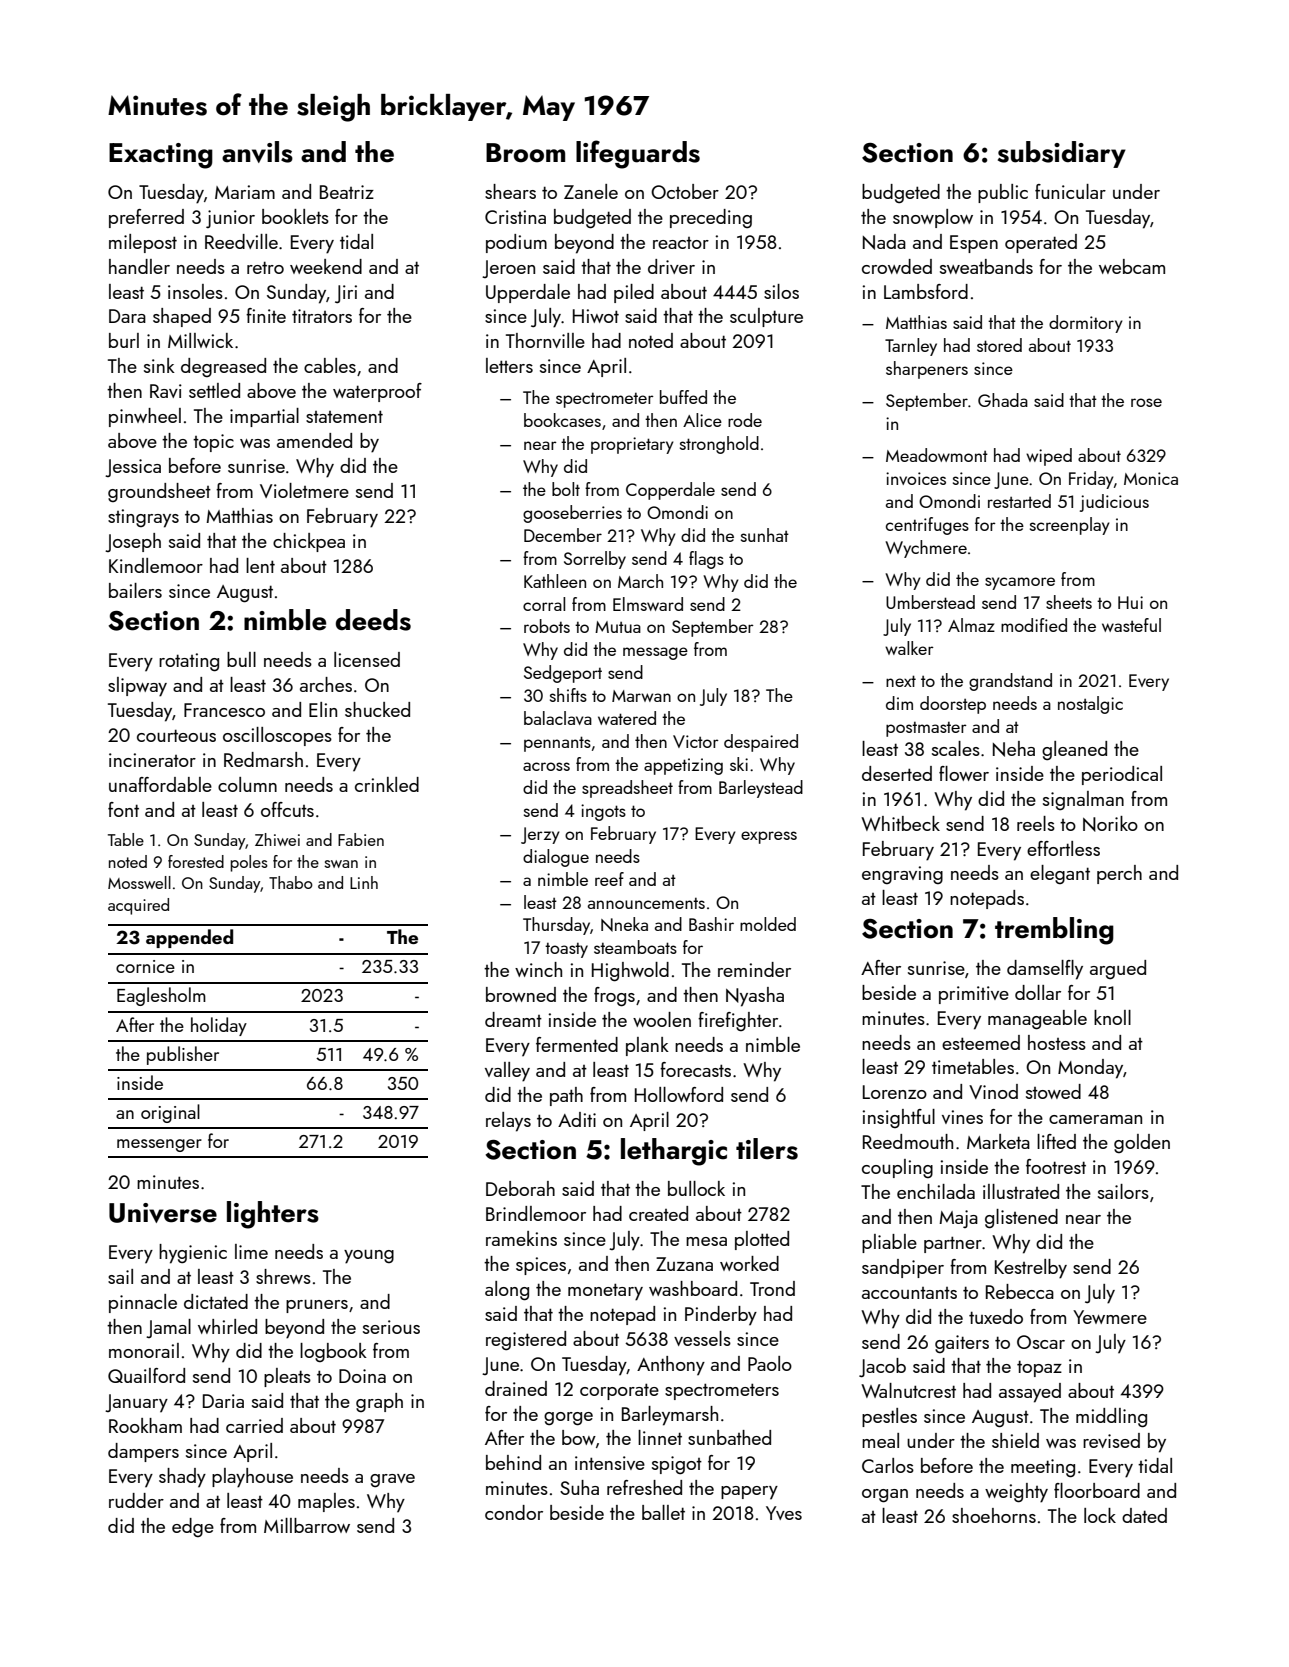 Image resolution: width=1289 pixels, height=1667 pixels. I want to click on Jerzy, so click(540, 835).
